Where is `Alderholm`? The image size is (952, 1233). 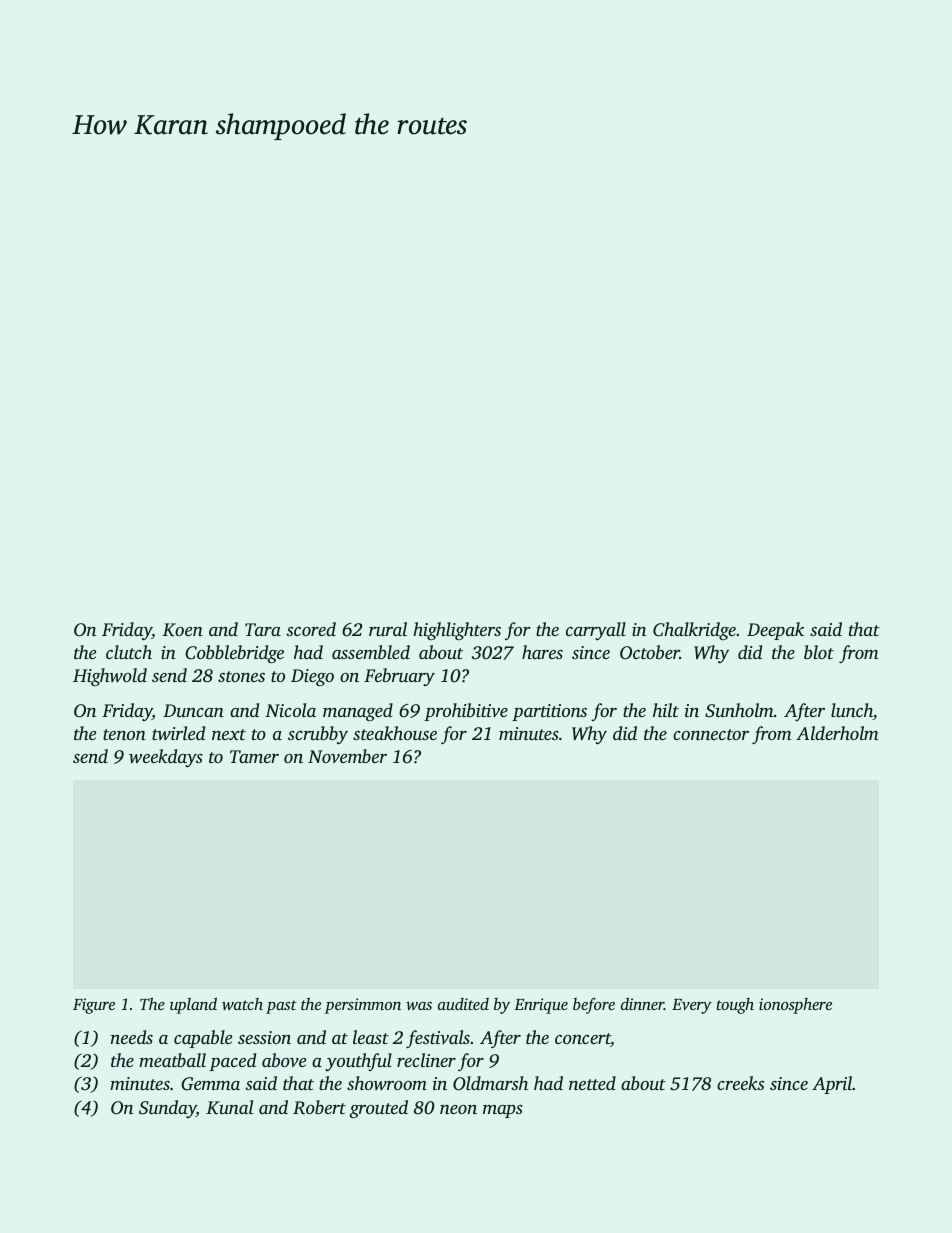 Alderholm is located at coordinates (837, 733).
